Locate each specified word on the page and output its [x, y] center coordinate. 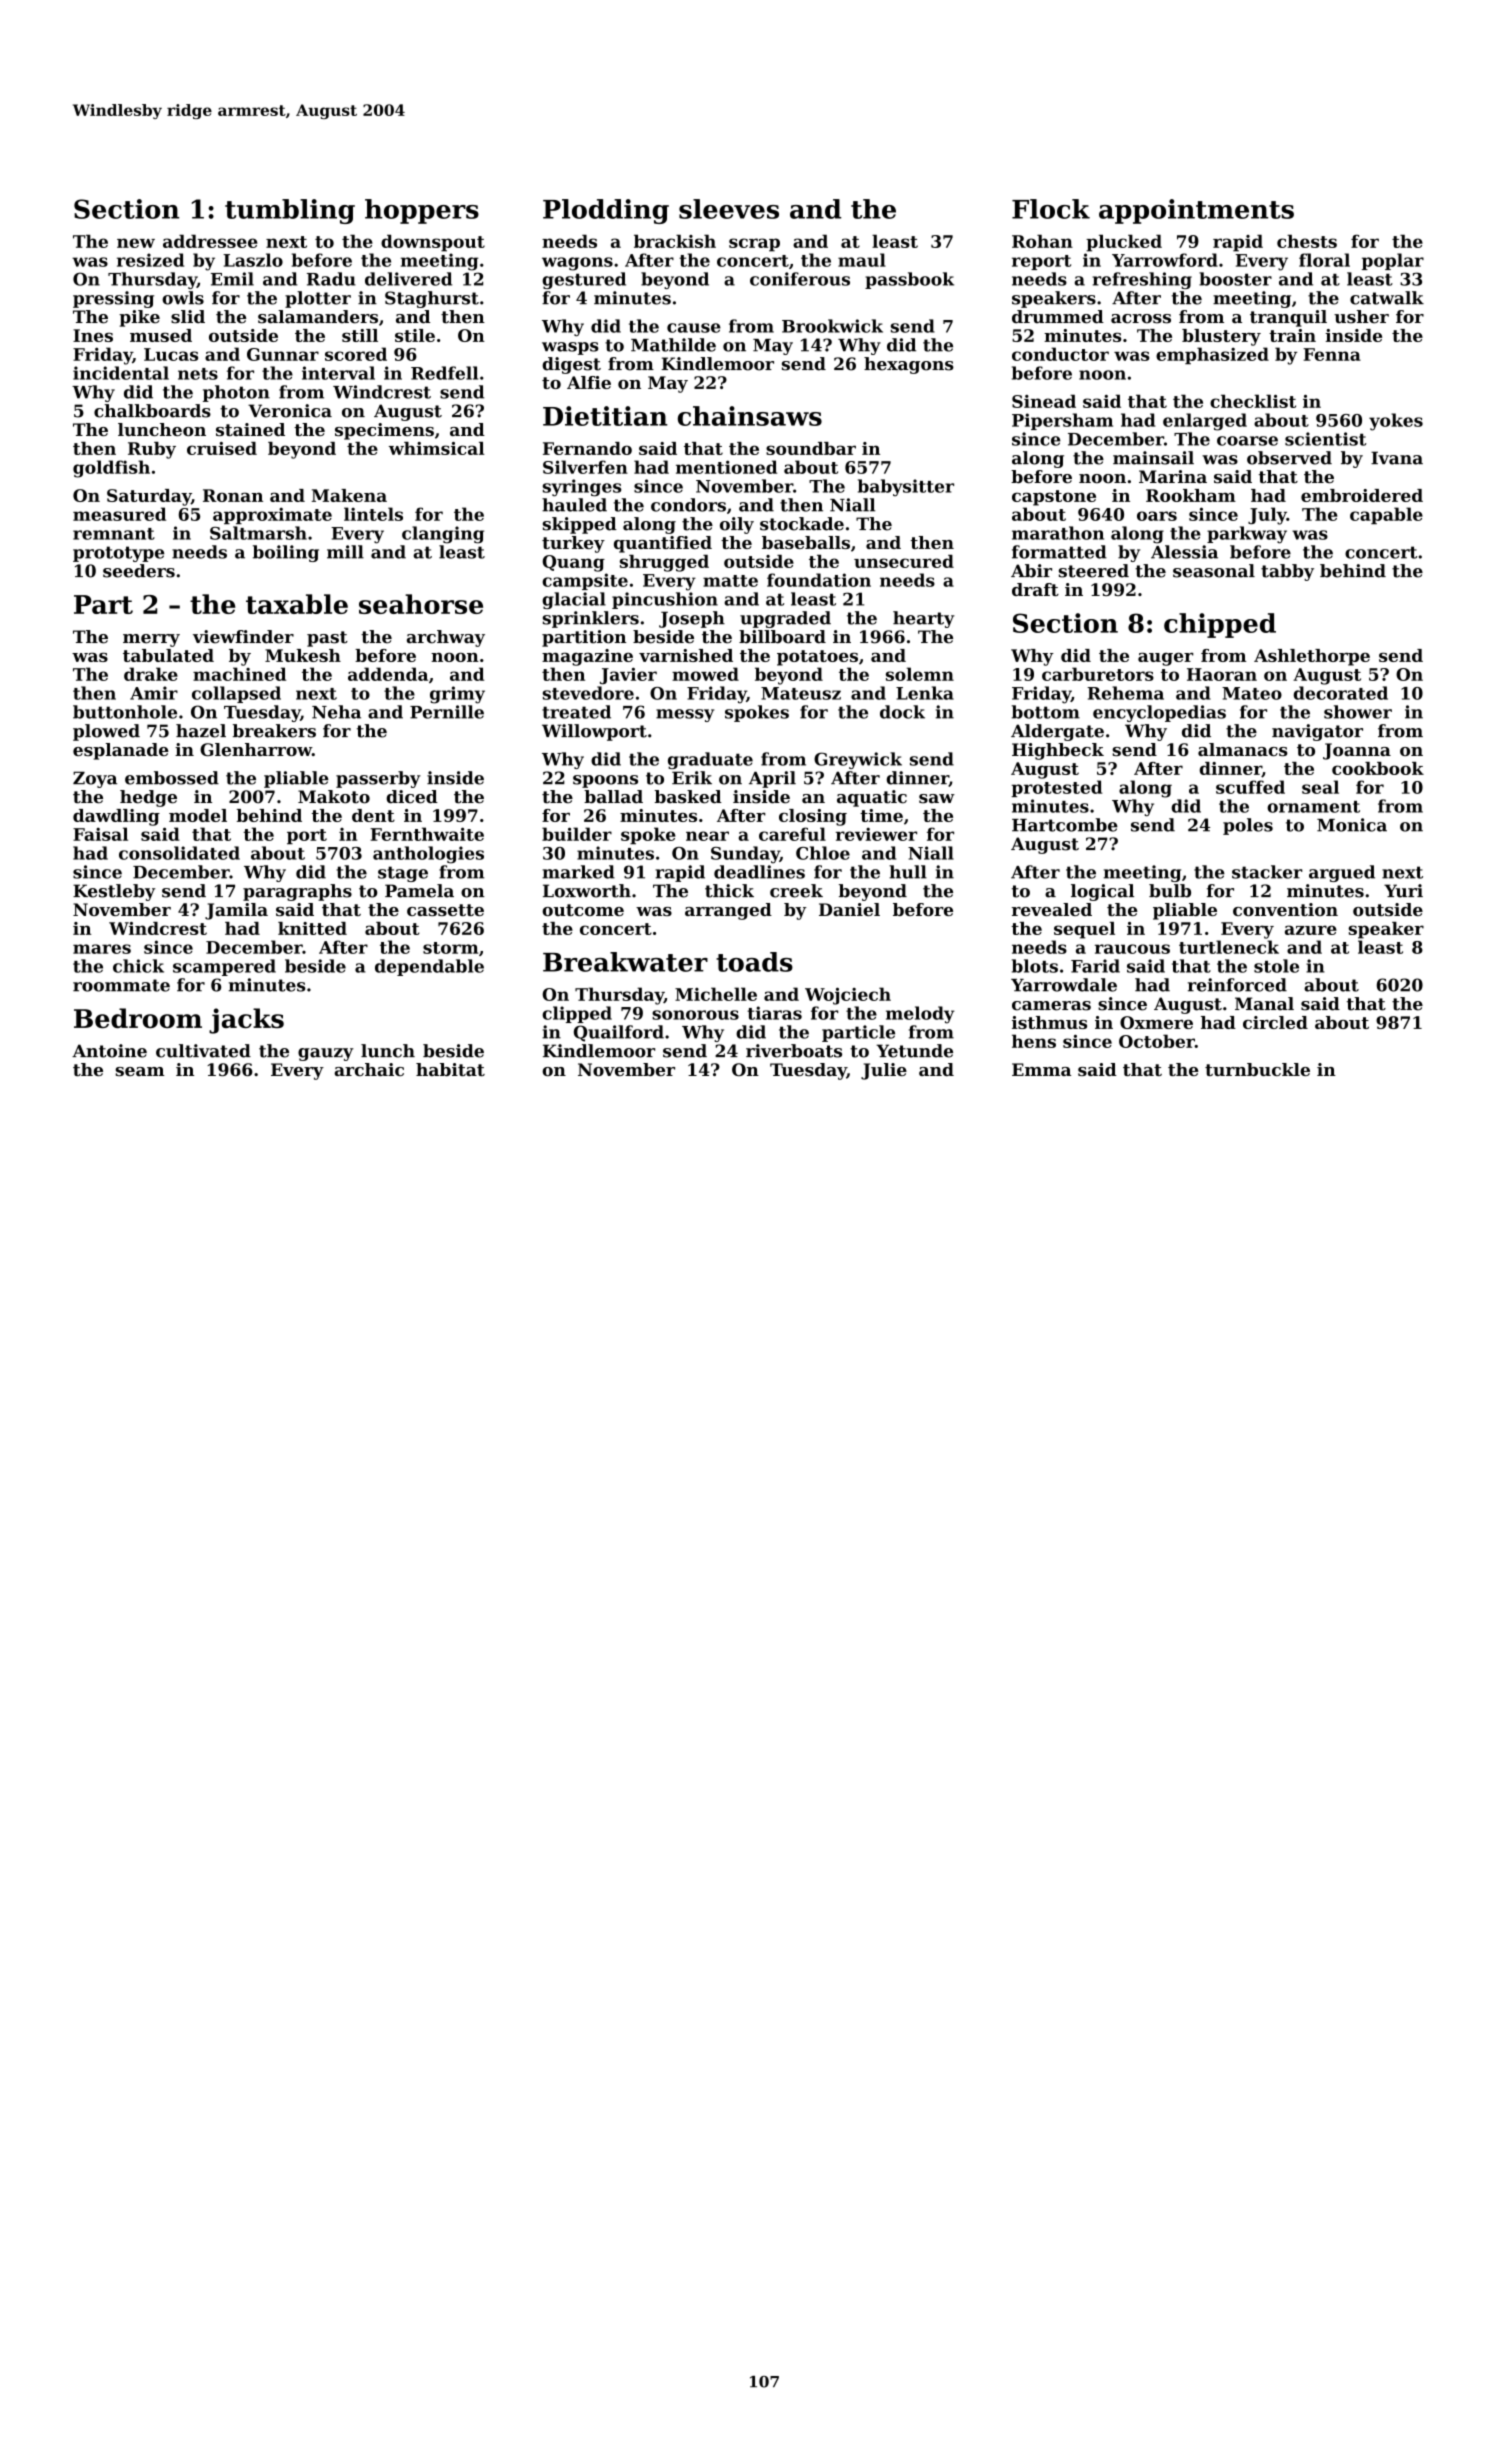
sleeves [729, 209]
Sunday [745, 855]
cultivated [203, 1051]
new [136, 243]
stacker [1267, 872]
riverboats [794, 1051]
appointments [1196, 211]
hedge [148, 798]
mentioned [726, 467]
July [1267, 516]
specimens [384, 431]
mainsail [1153, 458]
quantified [663, 544]
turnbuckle [1257, 1069]
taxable [297, 604]
